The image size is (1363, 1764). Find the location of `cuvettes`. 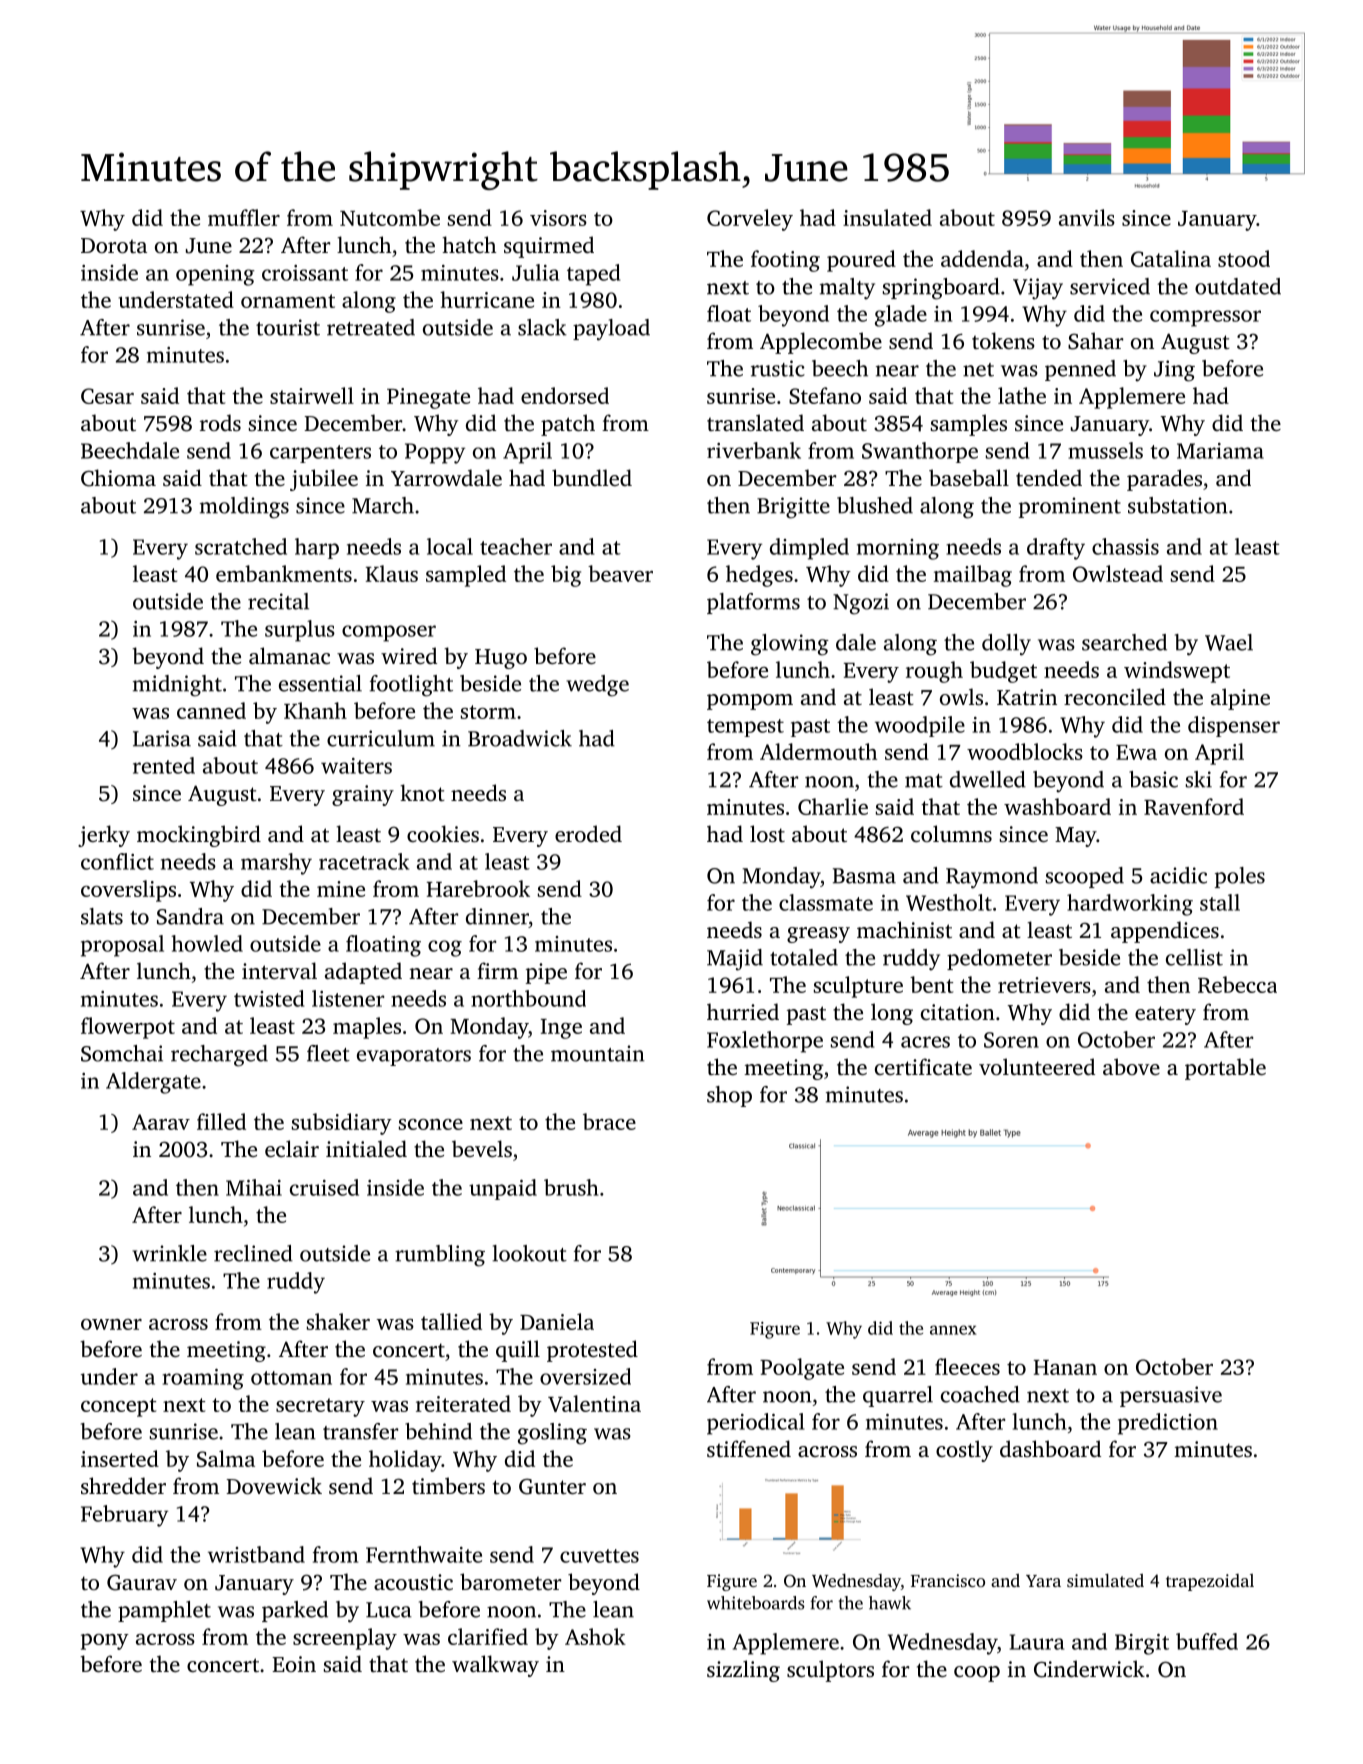

cuvettes is located at coordinates (599, 1556).
